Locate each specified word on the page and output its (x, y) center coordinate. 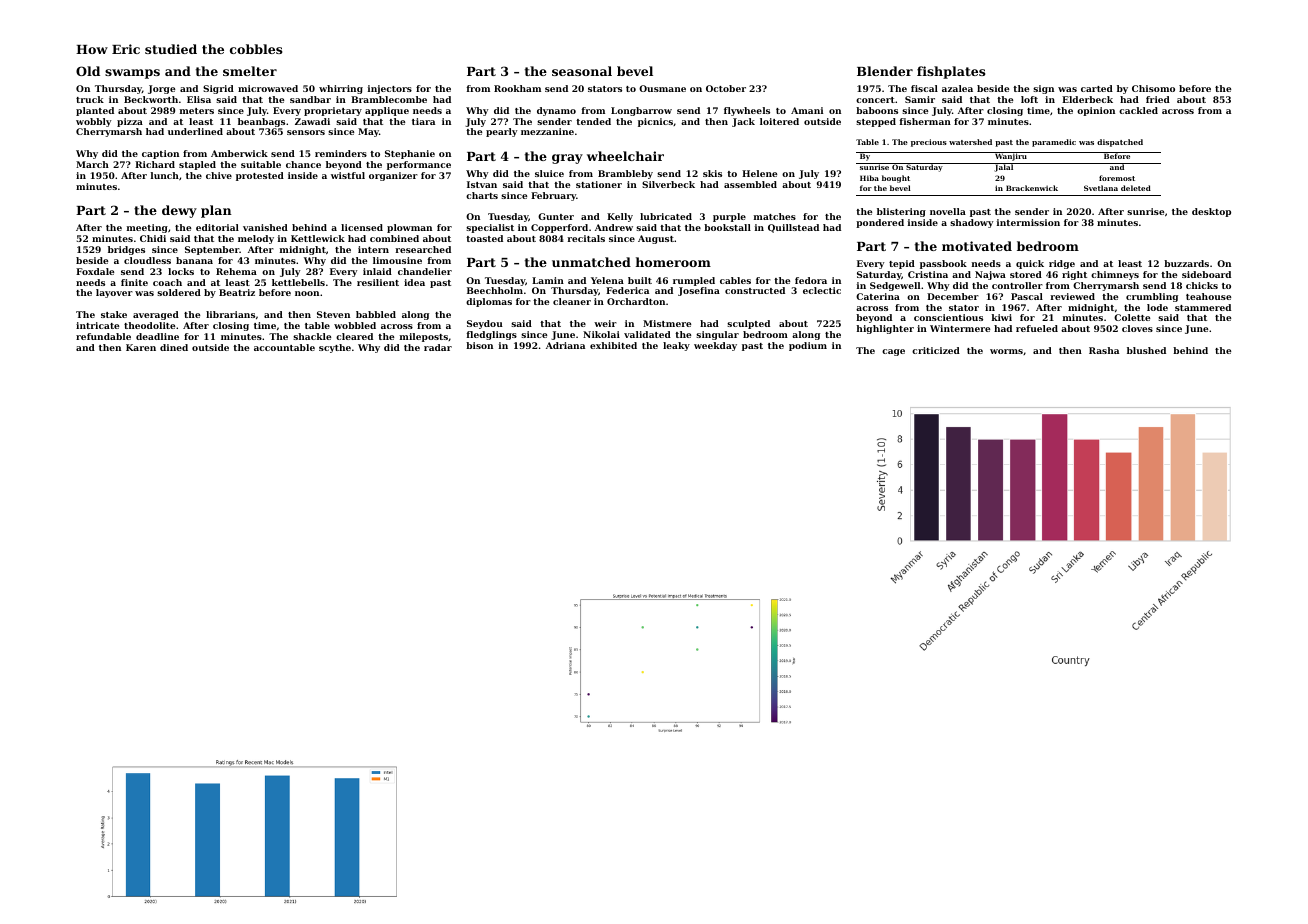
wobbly (93, 122)
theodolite (149, 325)
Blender (885, 71)
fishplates (951, 72)
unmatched (591, 262)
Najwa (990, 275)
